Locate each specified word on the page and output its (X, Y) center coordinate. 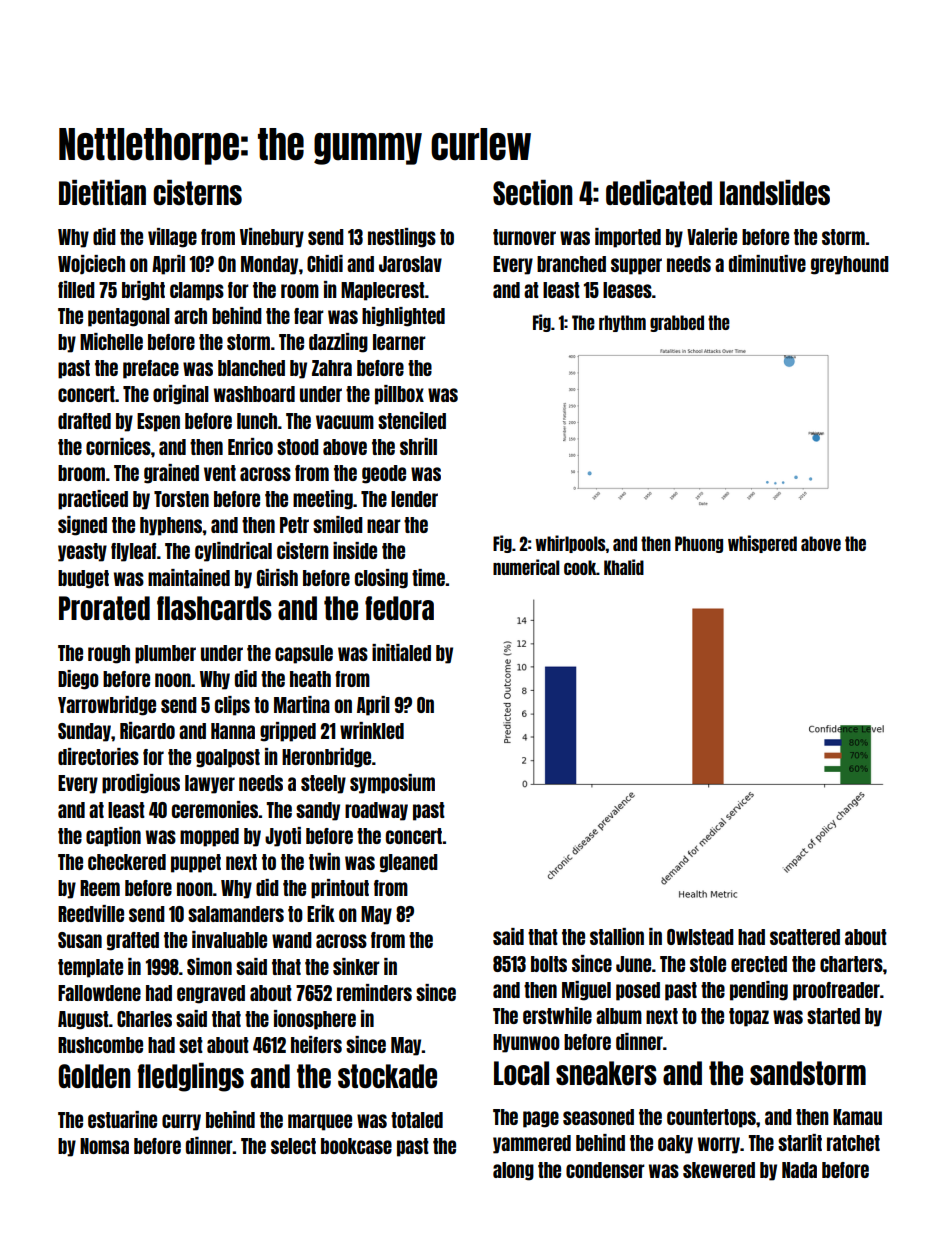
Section (533, 192)
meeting (323, 500)
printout (340, 889)
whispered (762, 544)
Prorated (104, 608)
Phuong (699, 544)
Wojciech (91, 265)
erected (759, 964)
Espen (158, 422)
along (513, 1171)
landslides (775, 192)
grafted (133, 941)
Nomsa (104, 1146)
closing (381, 579)
